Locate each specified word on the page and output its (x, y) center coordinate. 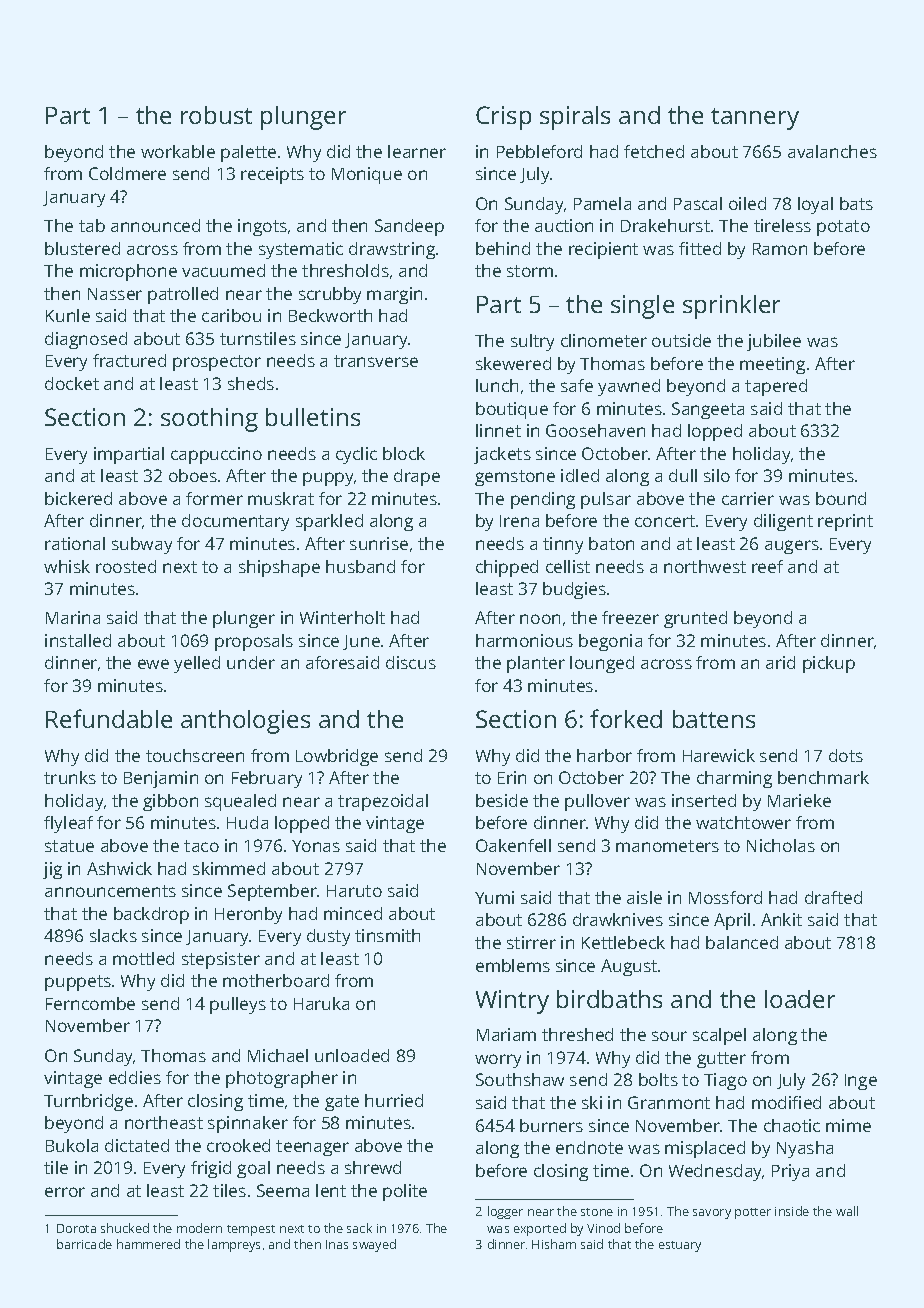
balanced (742, 942)
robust (216, 115)
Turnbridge (88, 1102)
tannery (755, 119)
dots (846, 755)
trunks (70, 777)
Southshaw (520, 1079)
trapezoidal (383, 802)
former (214, 498)
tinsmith (387, 935)
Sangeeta (708, 410)
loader (800, 999)
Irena (519, 521)
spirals (575, 118)
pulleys (238, 1005)
